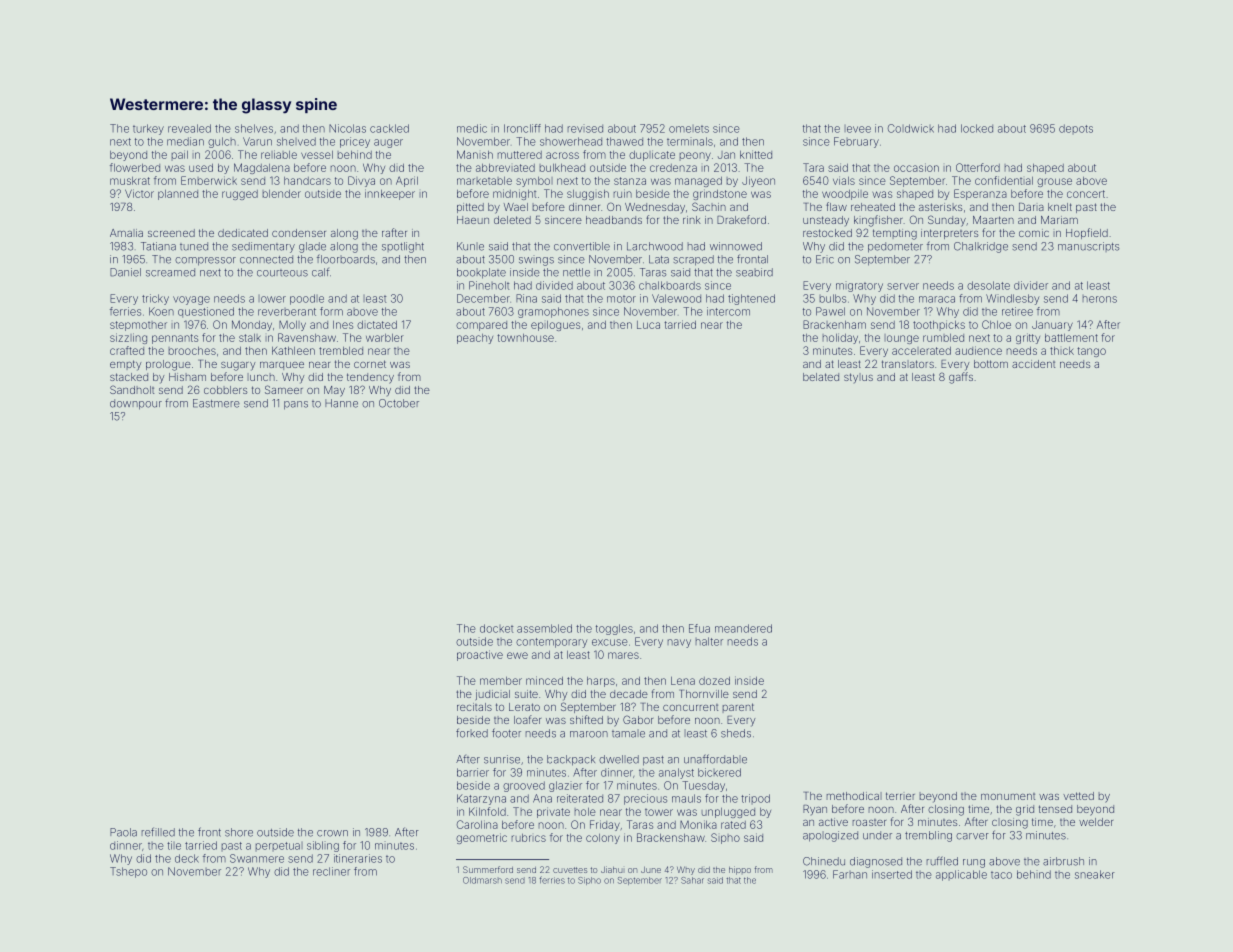 The height and width of the screenshot is (952, 1233). I want to click on Paola, so click(123, 832).
